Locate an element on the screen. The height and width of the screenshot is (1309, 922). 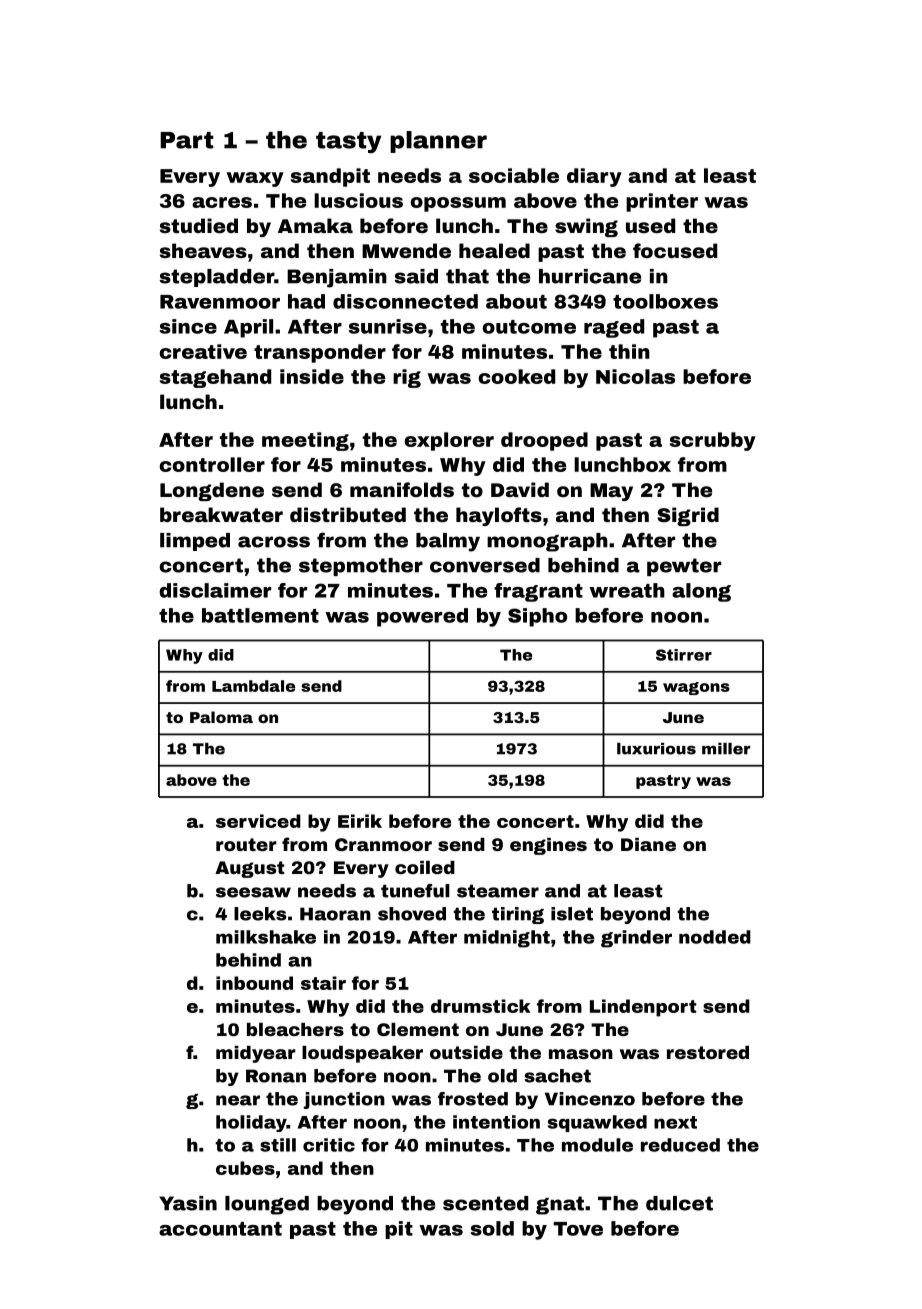
engines is located at coordinates (548, 846).
